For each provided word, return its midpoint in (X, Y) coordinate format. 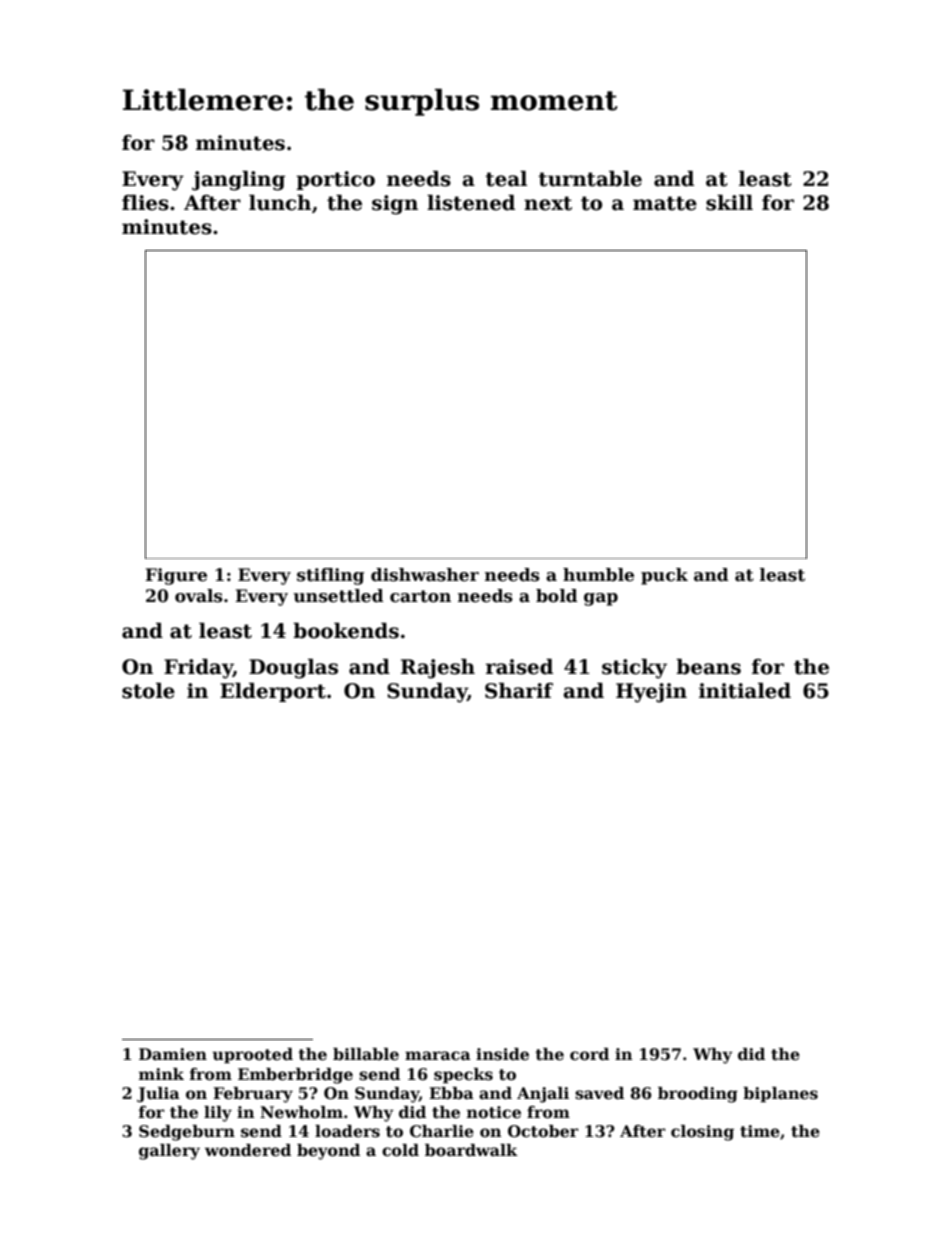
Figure (176, 576)
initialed (745, 691)
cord (589, 1054)
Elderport (273, 692)
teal (506, 179)
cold (400, 1150)
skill (729, 203)
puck (664, 576)
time (760, 1131)
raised (519, 667)
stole (148, 691)
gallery (169, 1152)
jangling (238, 181)
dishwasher (425, 575)
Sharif (519, 691)
